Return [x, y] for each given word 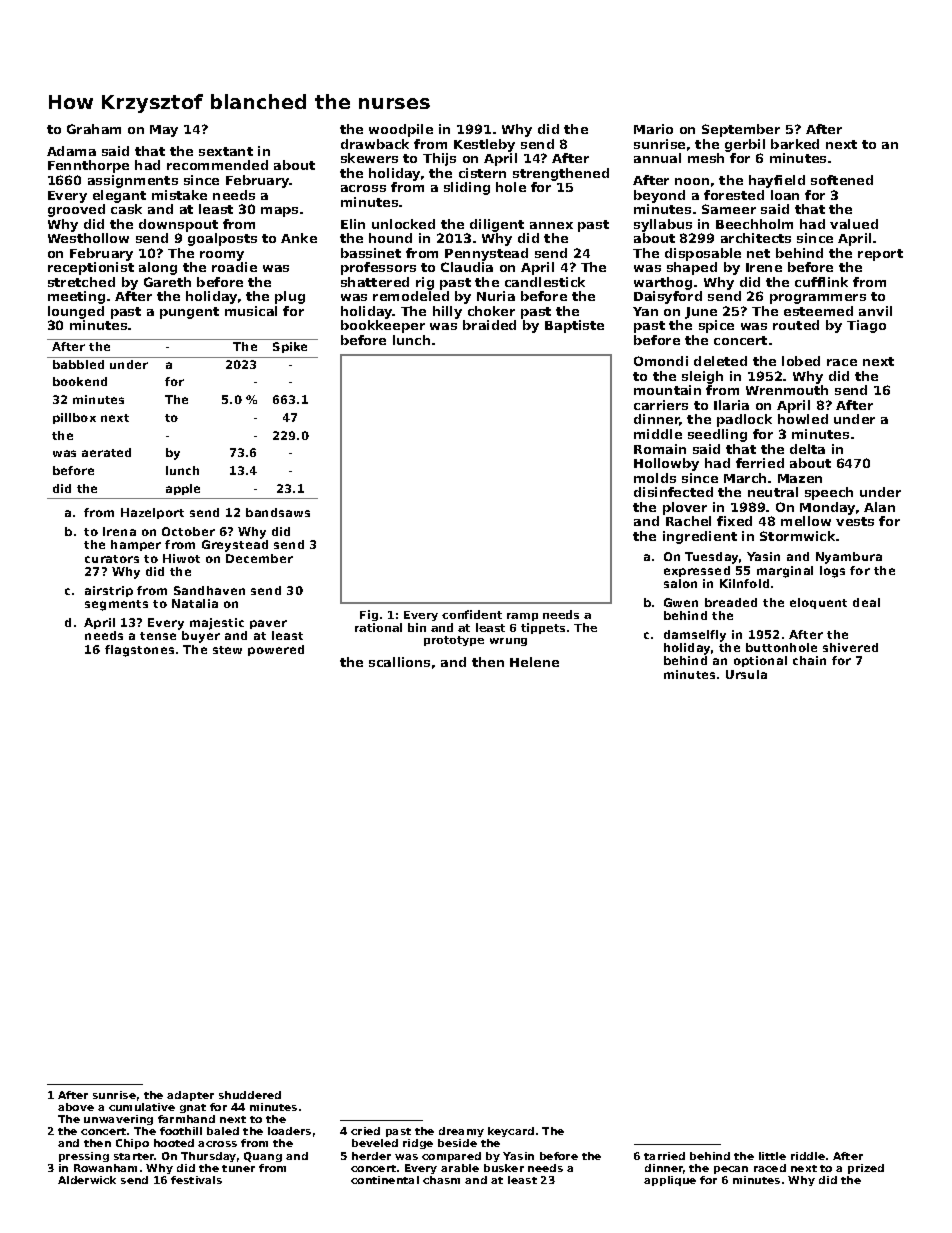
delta [807, 449]
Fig [369, 615]
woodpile [401, 130]
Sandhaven [209, 590]
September [741, 130]
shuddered [250, 1095]
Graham [94, 129]
